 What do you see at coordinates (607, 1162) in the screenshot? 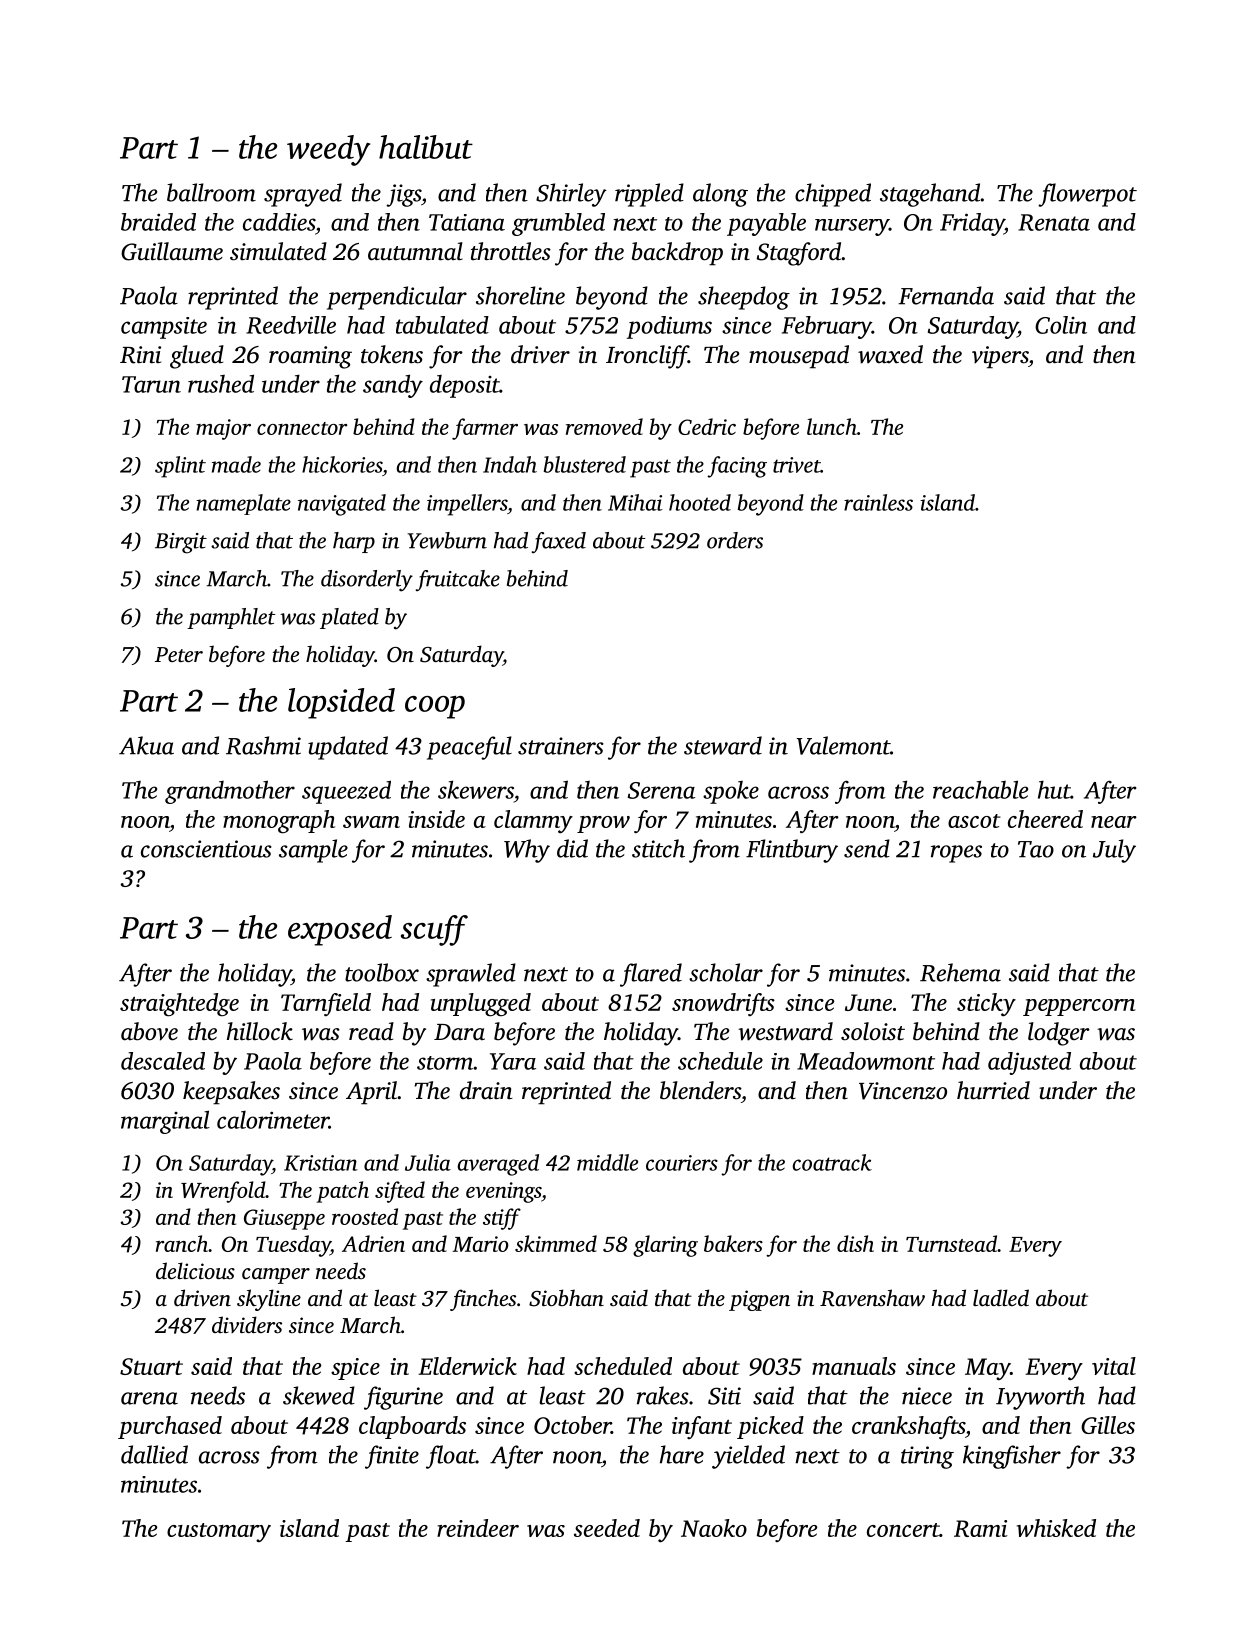
I see `middle` at bounding box center [607, 1162].
